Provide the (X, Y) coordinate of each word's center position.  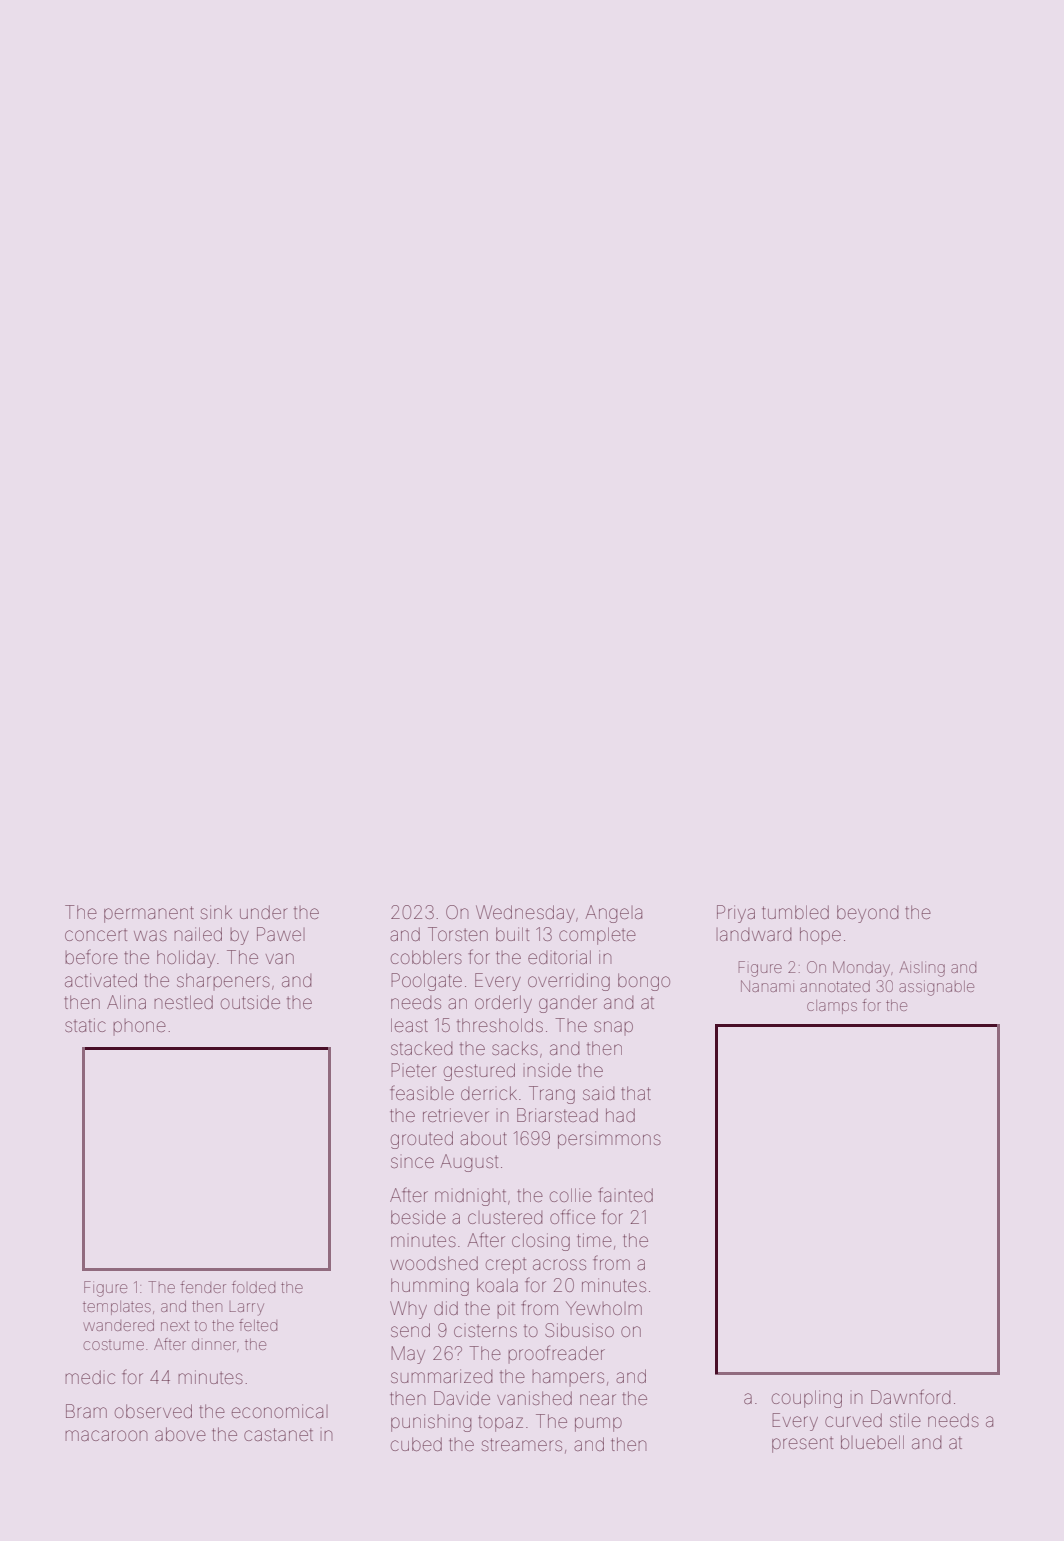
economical (280, 1411)
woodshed (434, 1263)
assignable (936, 988)
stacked (421, 1048)
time (594, 1240)
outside (250, 1002)
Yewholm (604, 1308)
